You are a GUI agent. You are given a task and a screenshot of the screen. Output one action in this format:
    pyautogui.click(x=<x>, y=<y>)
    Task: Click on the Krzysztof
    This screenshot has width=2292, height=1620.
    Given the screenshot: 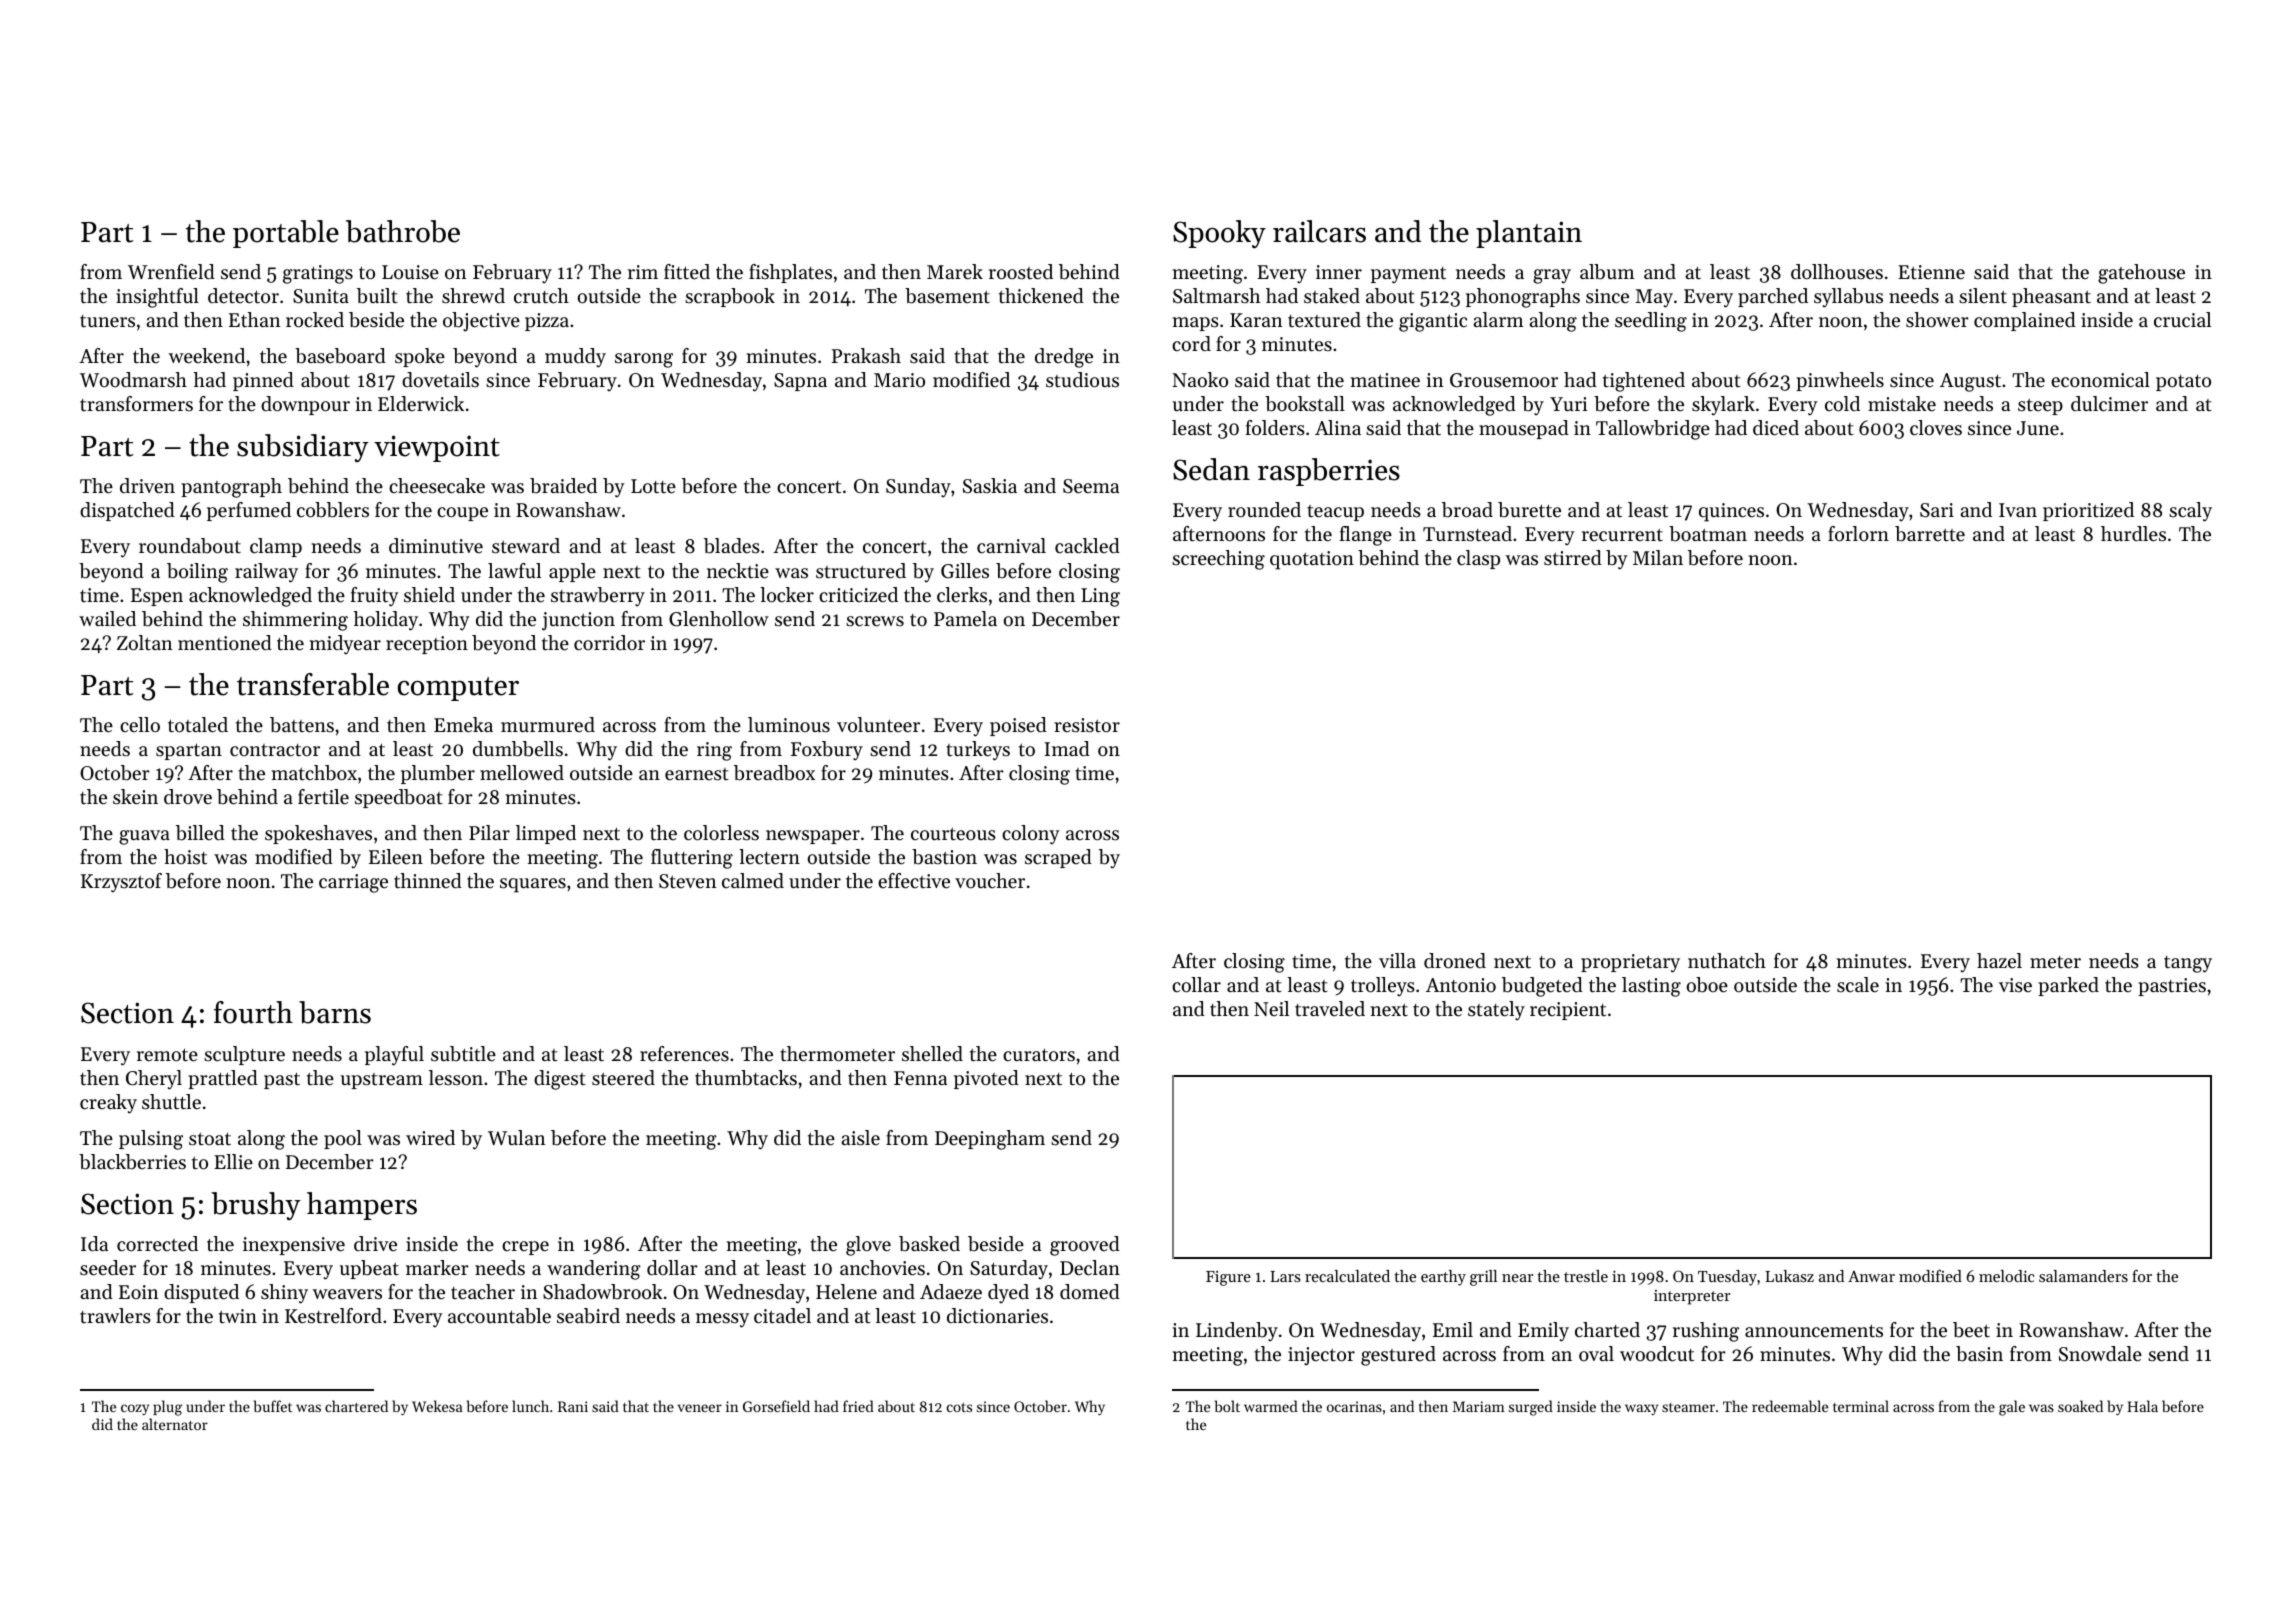 What is the action you would take?
    pyautogui.click(x=121, y=883)
